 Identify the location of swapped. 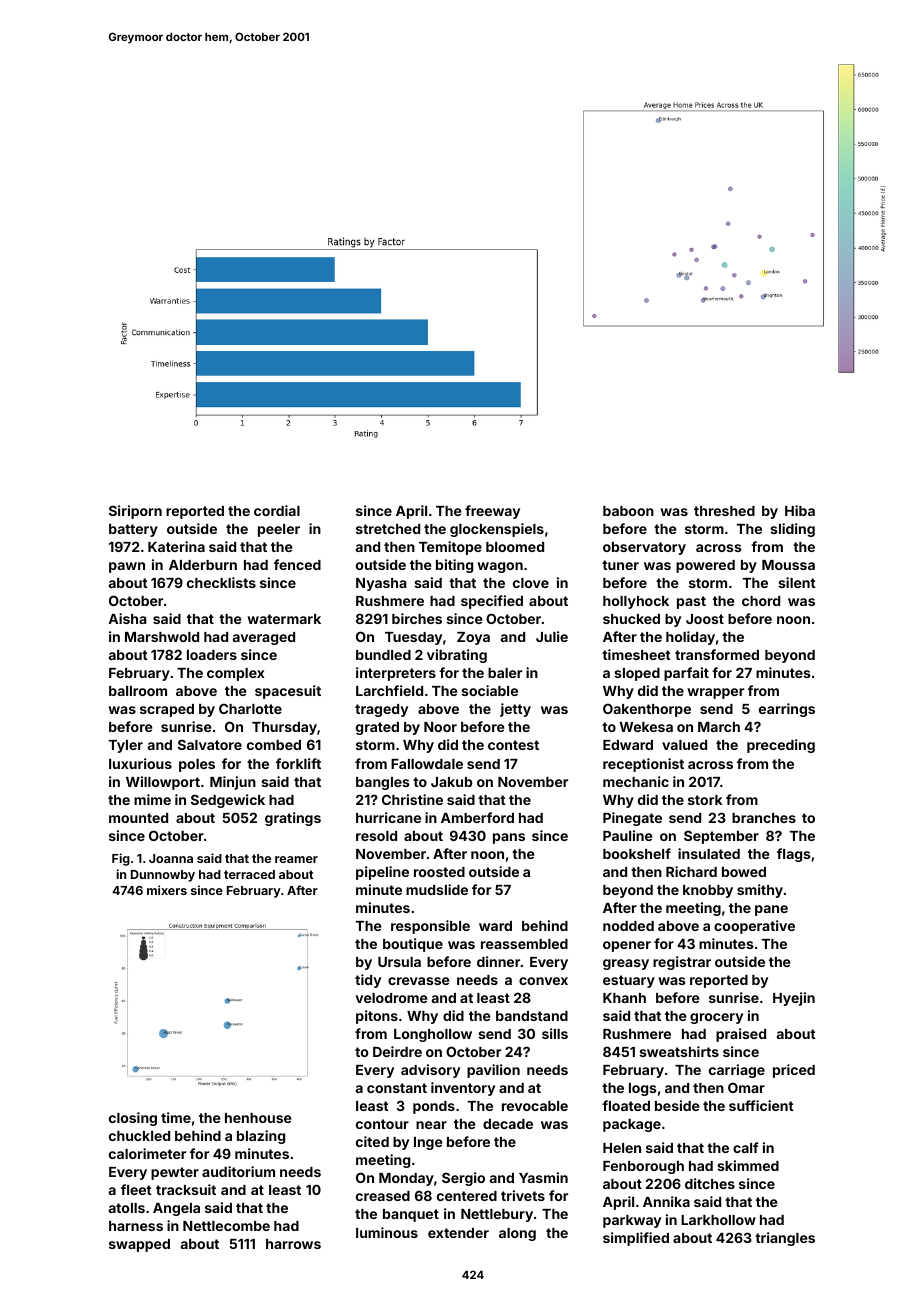
(139, 1245).
